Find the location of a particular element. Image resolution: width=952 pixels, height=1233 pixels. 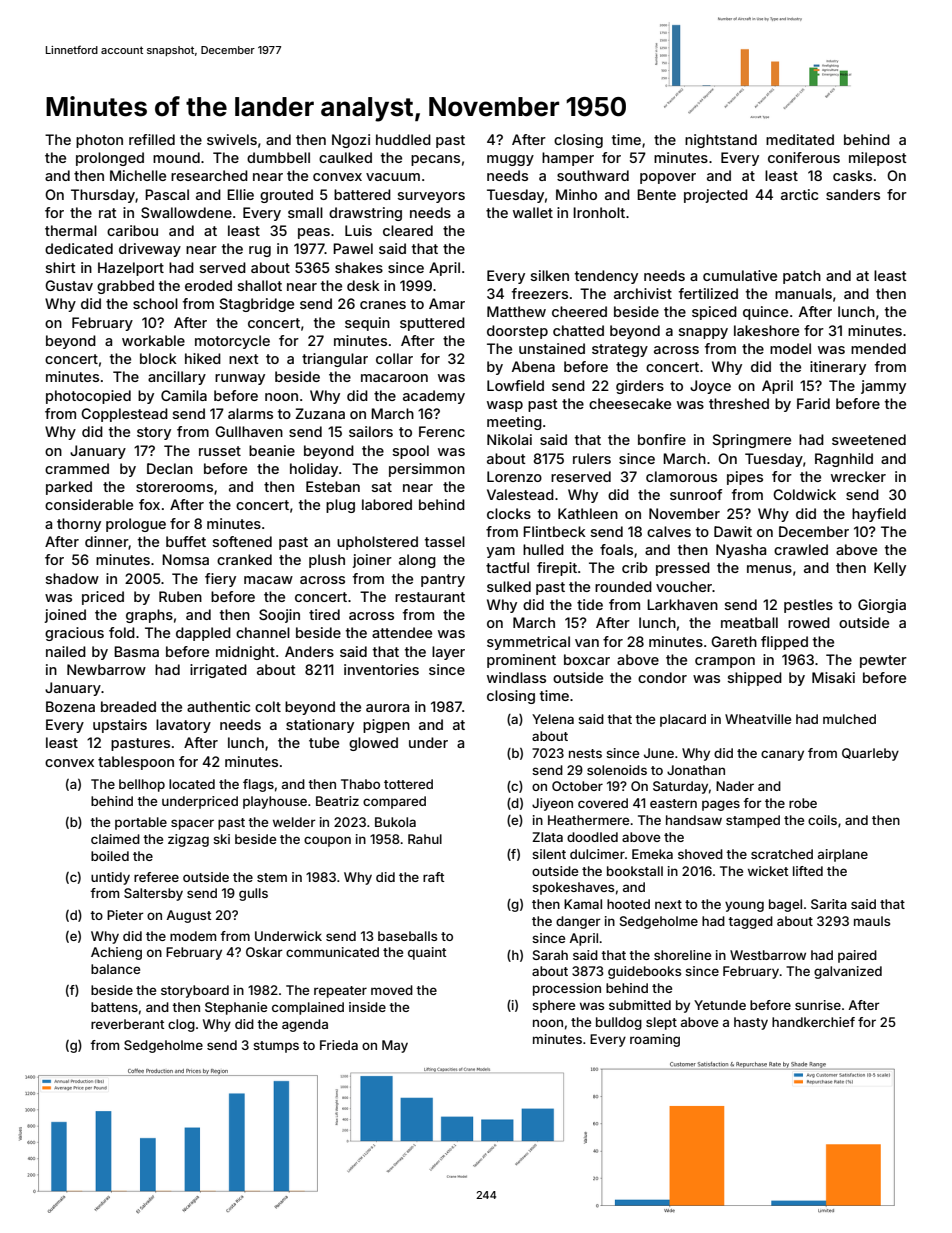

swivels is located at coordinates (232, 139).
